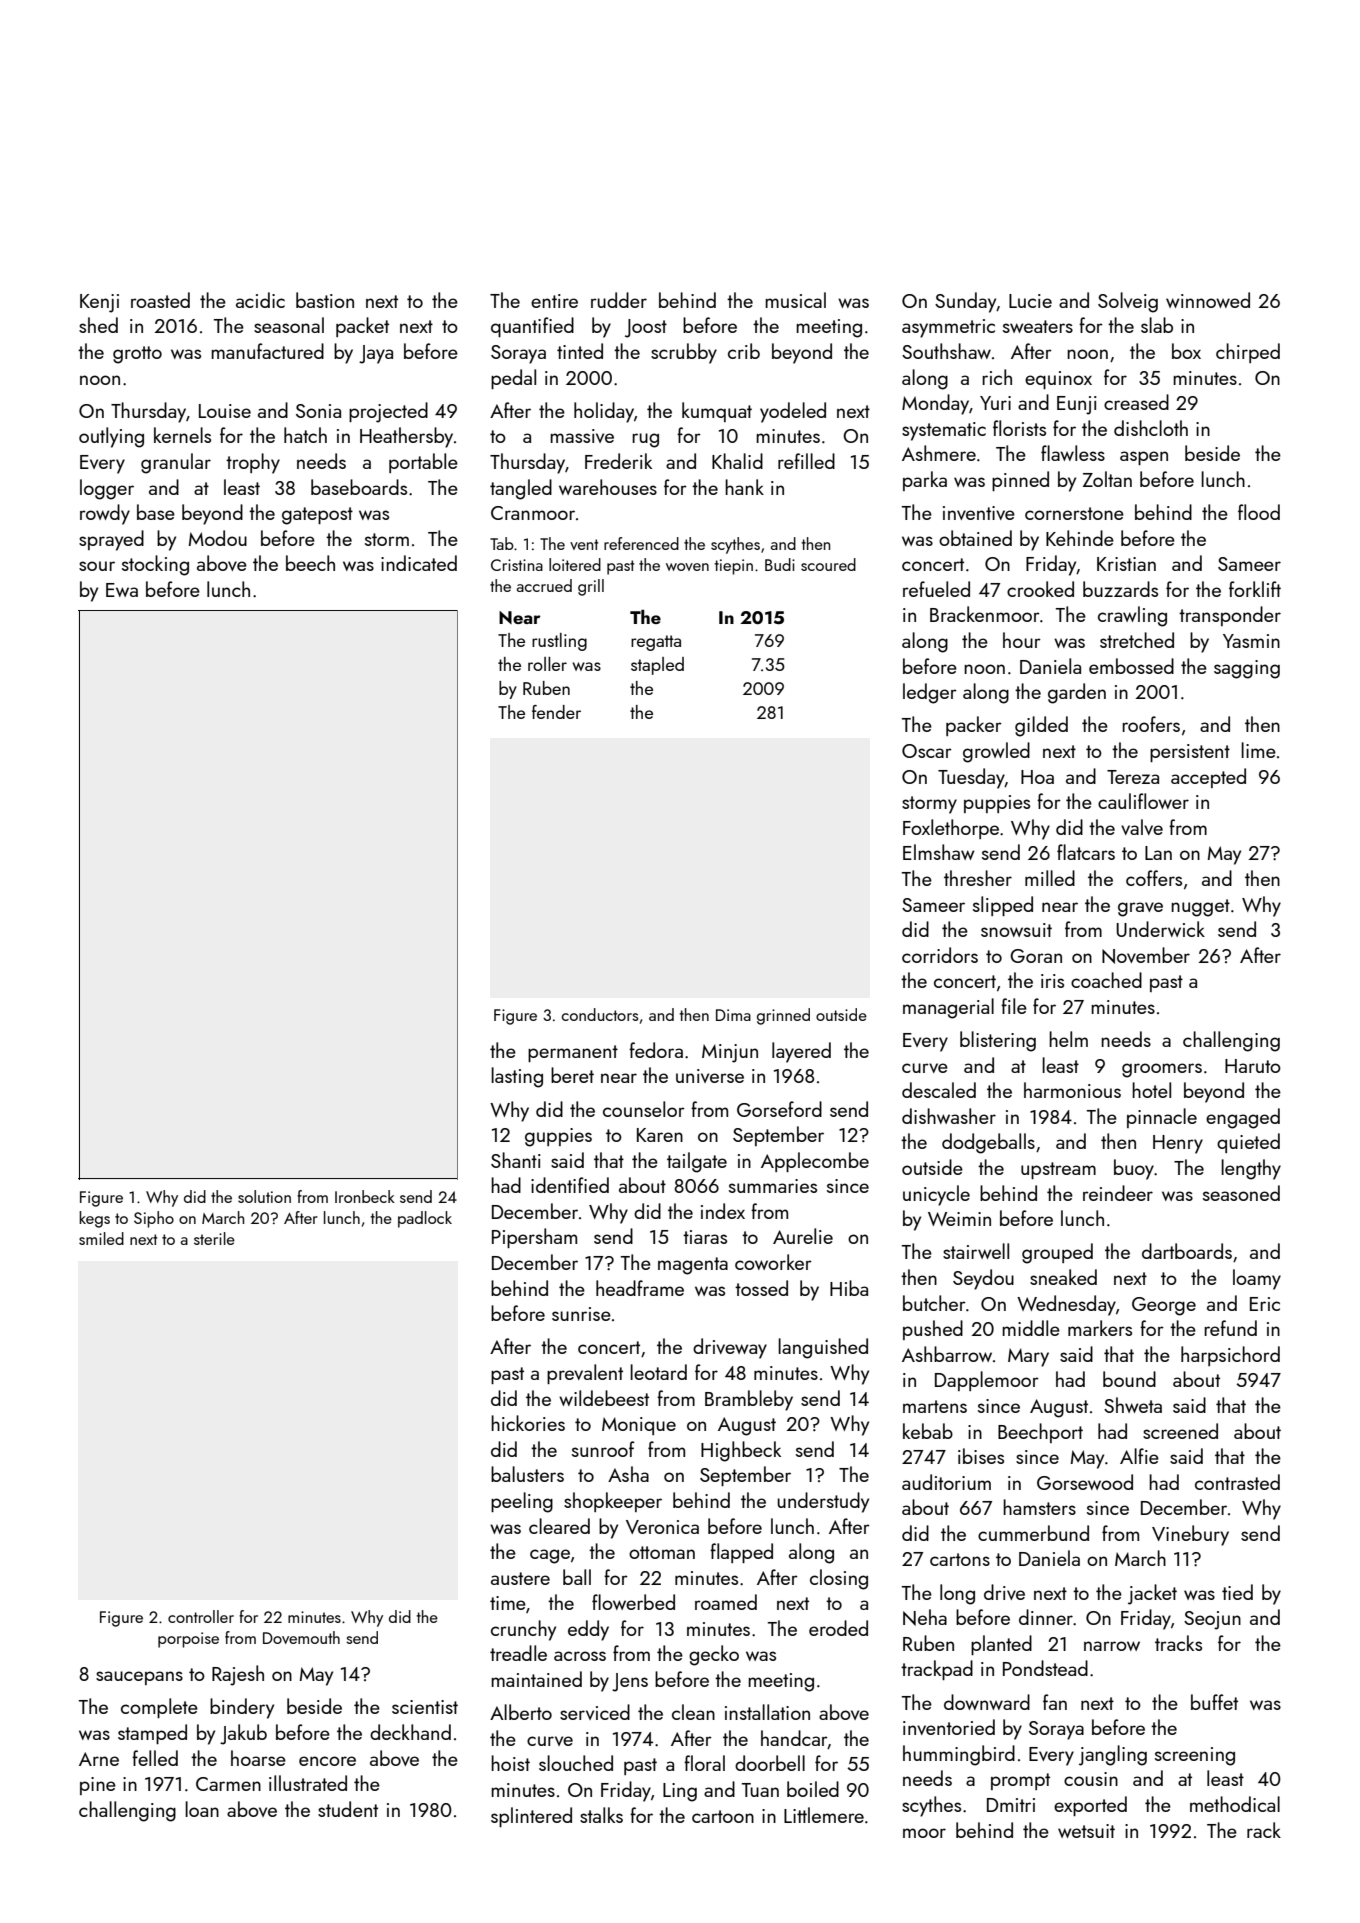  What do you see at coordinates (1237, 1482) in the screenshot?
I see `contrasted` at bounding box center [1237, 1482].
